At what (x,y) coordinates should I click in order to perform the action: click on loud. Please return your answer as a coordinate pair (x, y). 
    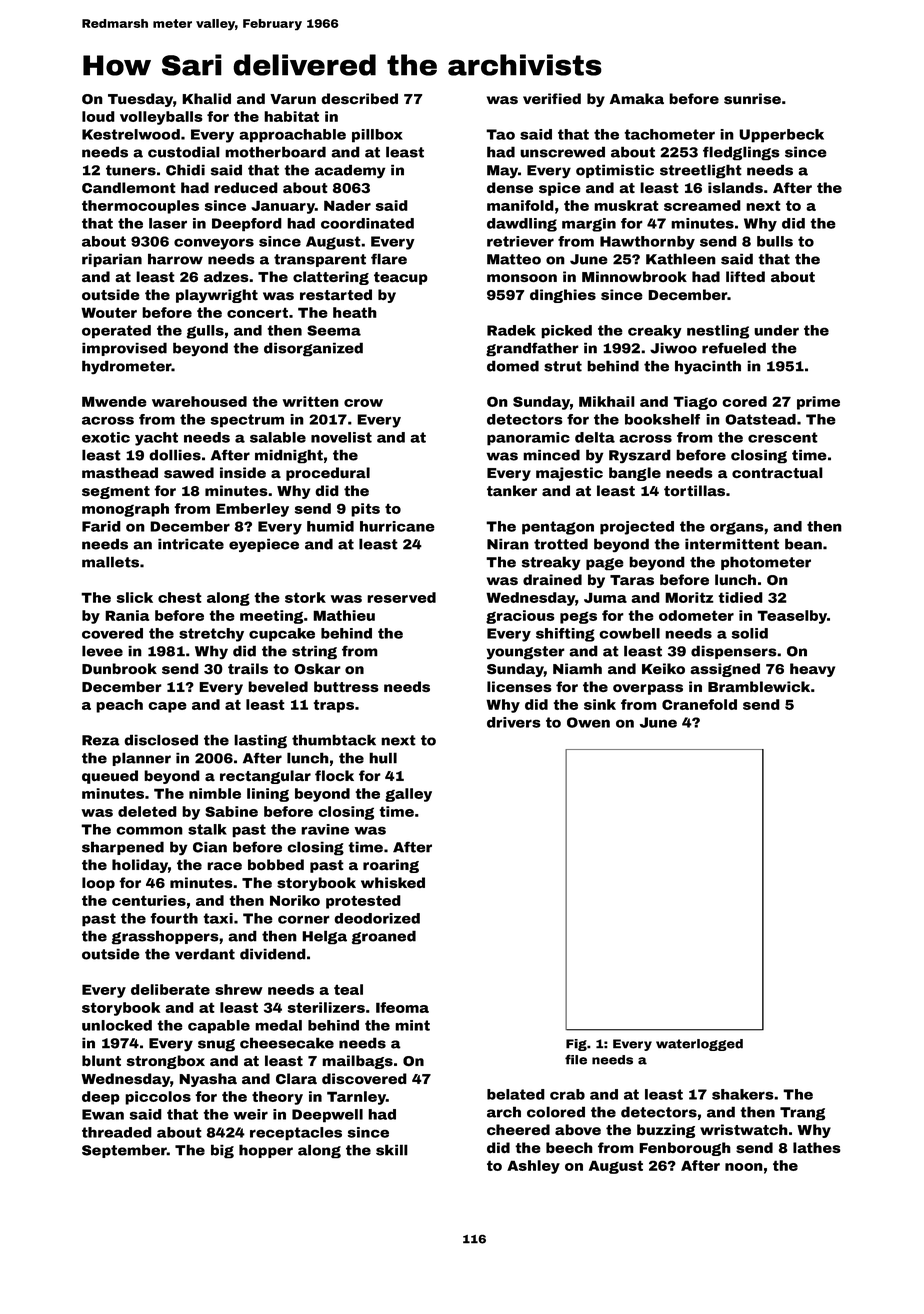
    Looking at the image, I should click on (98, 116).
